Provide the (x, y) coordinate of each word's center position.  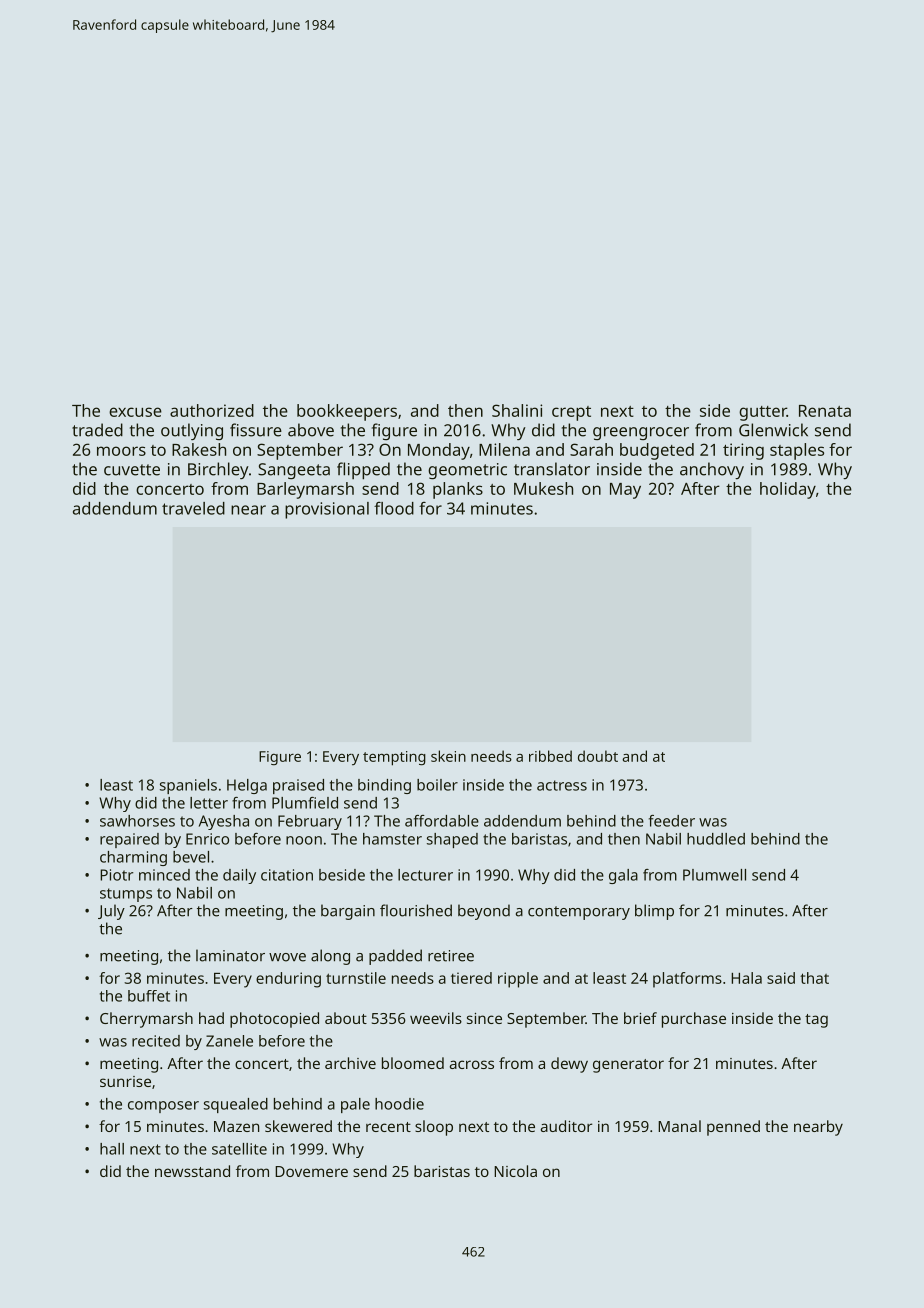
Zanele (229, 1041)
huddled (716, 839)
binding (384, 786)
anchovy (712, 470)
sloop (434, 1128)
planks (458, 490)
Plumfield (305, 803)
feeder (672, 821)
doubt (598, 756)
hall (112, 1149)
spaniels (188, 786)
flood (394, 508)
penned (733, 1128)
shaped (452, 840)
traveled (193, 508)
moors (121, 451)
